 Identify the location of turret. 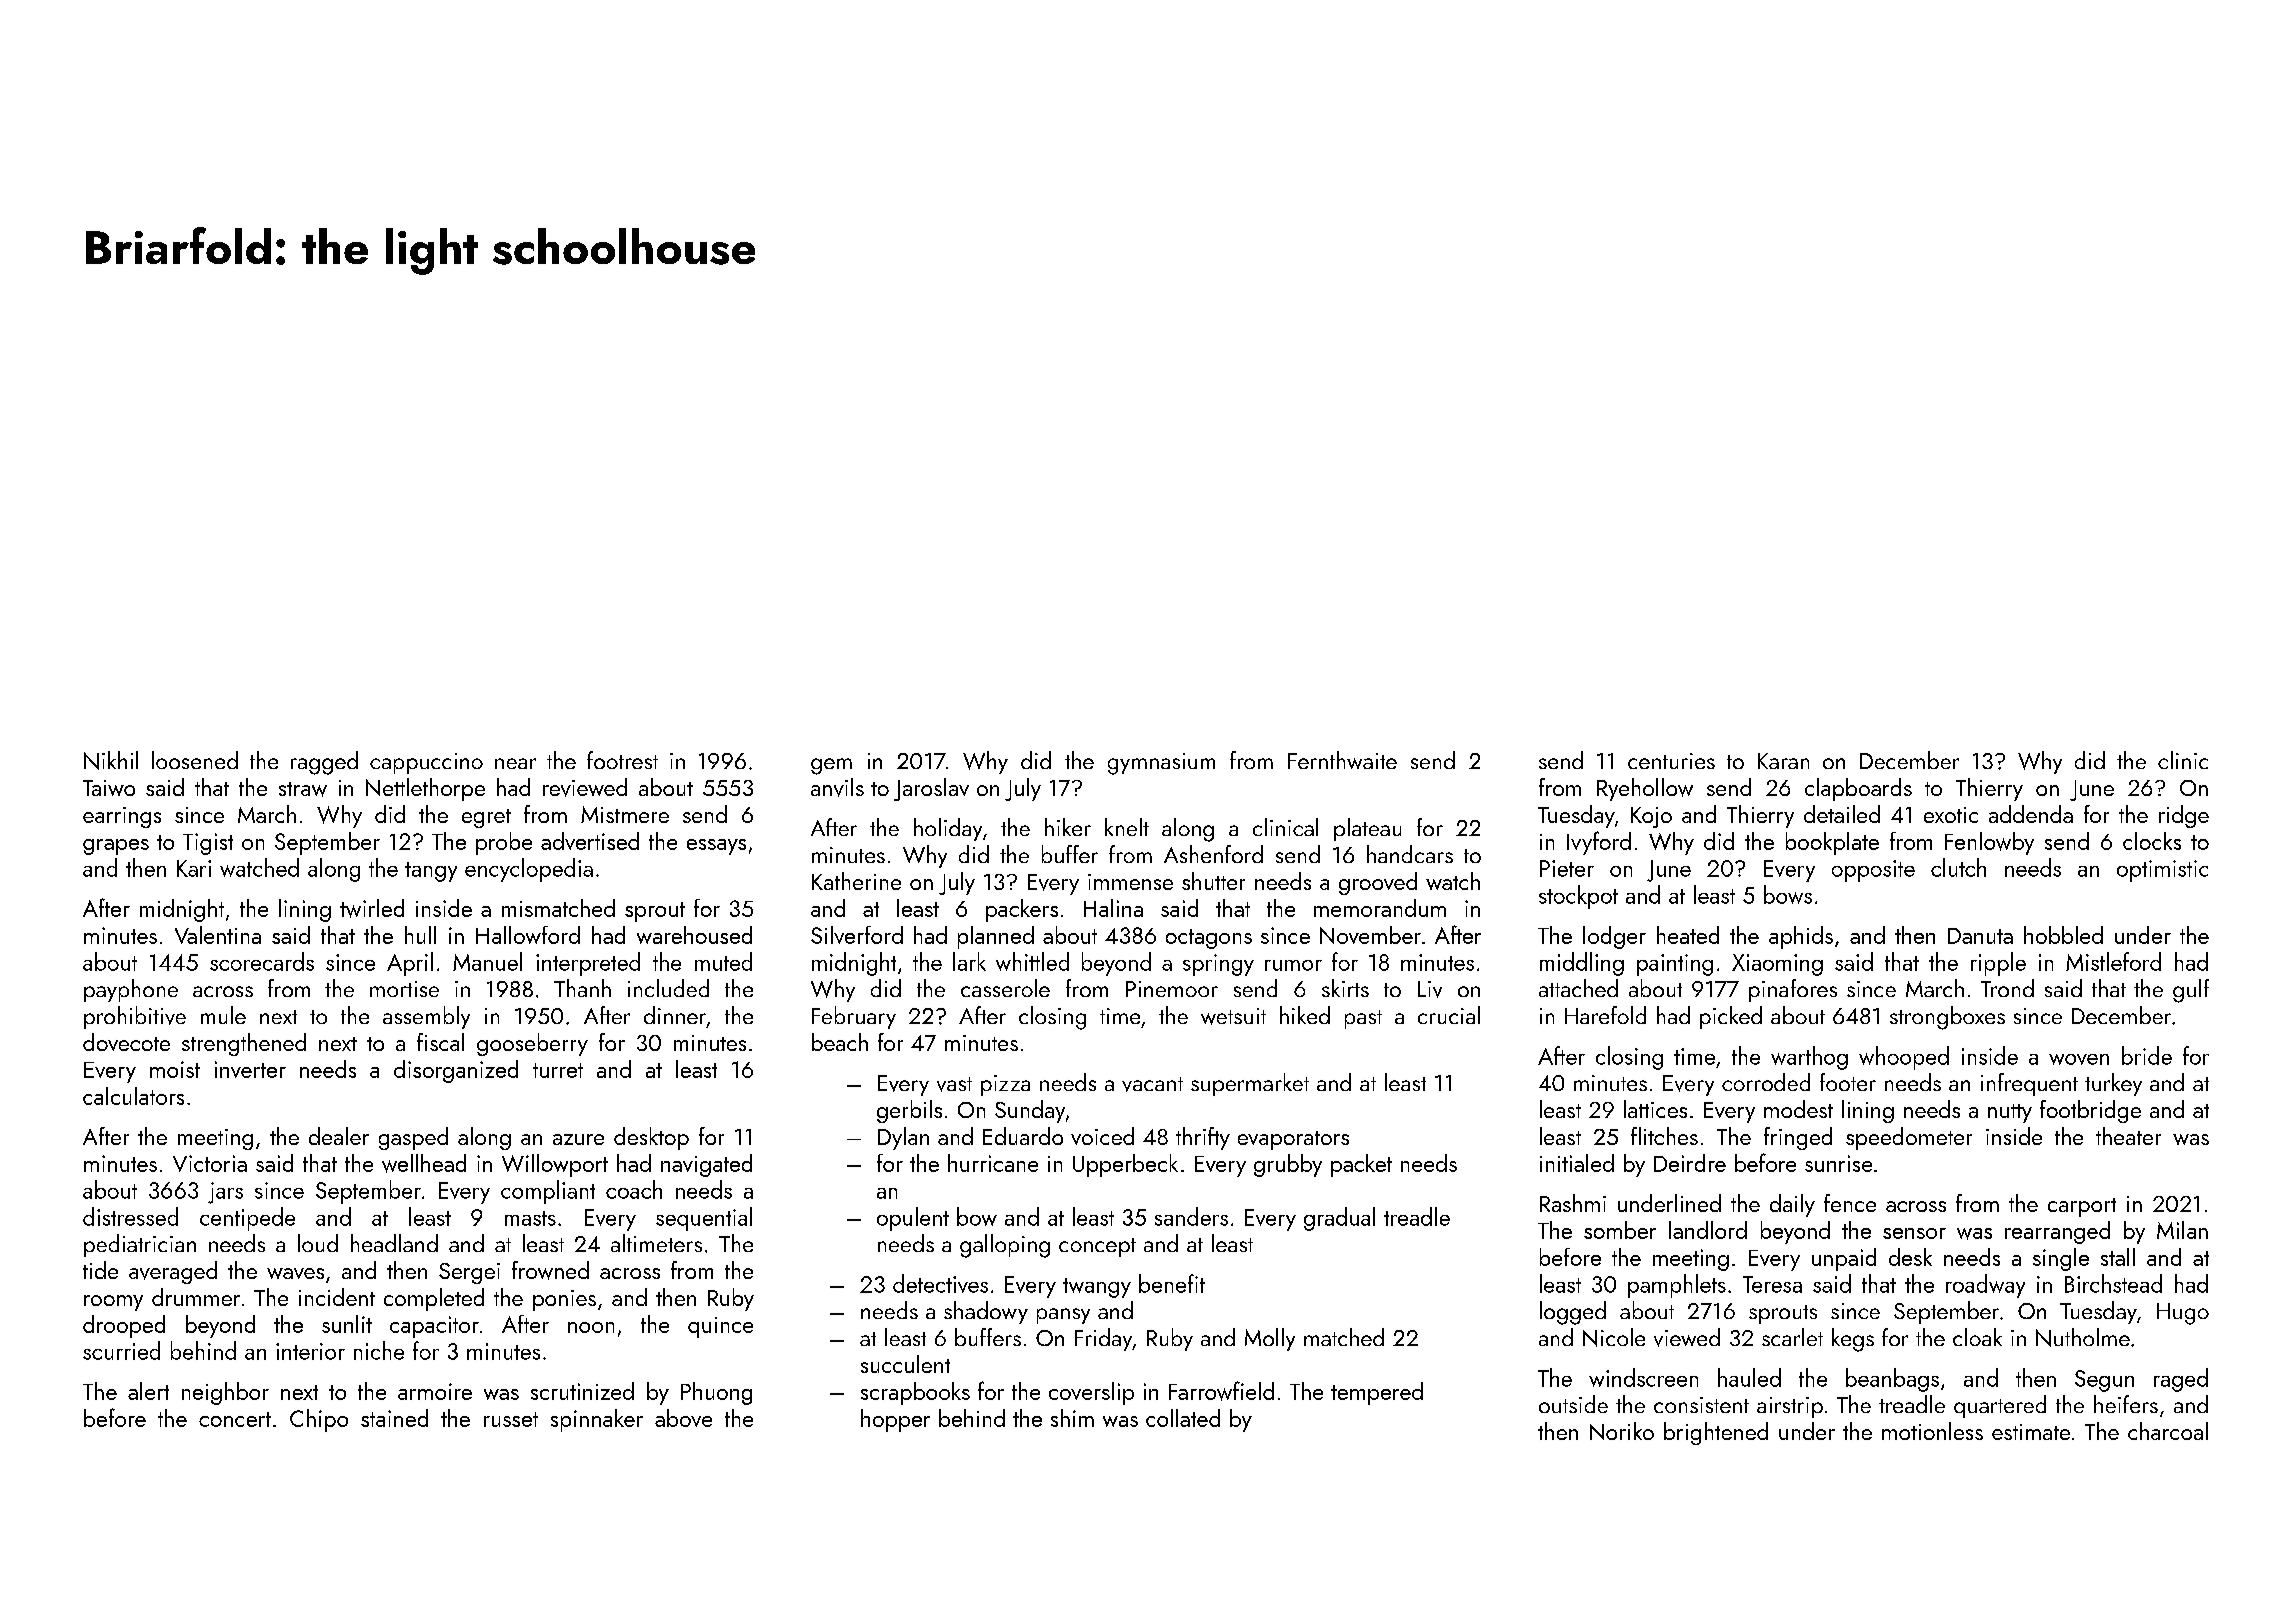
(558, 1070).
